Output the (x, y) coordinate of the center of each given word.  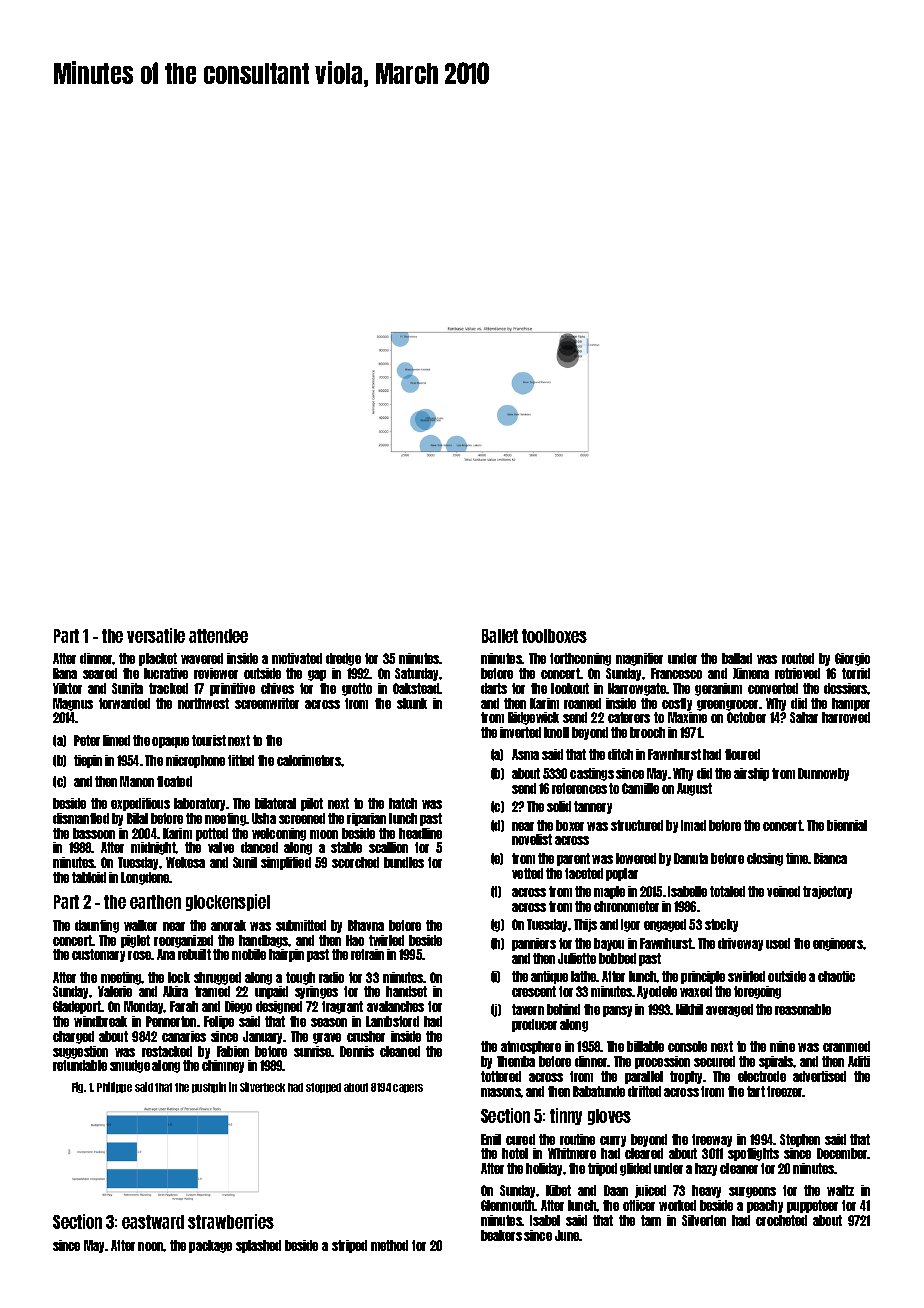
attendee (218, 636)
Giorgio (852, 659)
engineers (838, 944)
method (389, 1245)
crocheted (781, 1220)
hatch (403, 803)
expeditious (140, 804)
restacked (167, 1051)
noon (151, 1246)
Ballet (500, 636)
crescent (534, 991)
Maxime (687, 717)
